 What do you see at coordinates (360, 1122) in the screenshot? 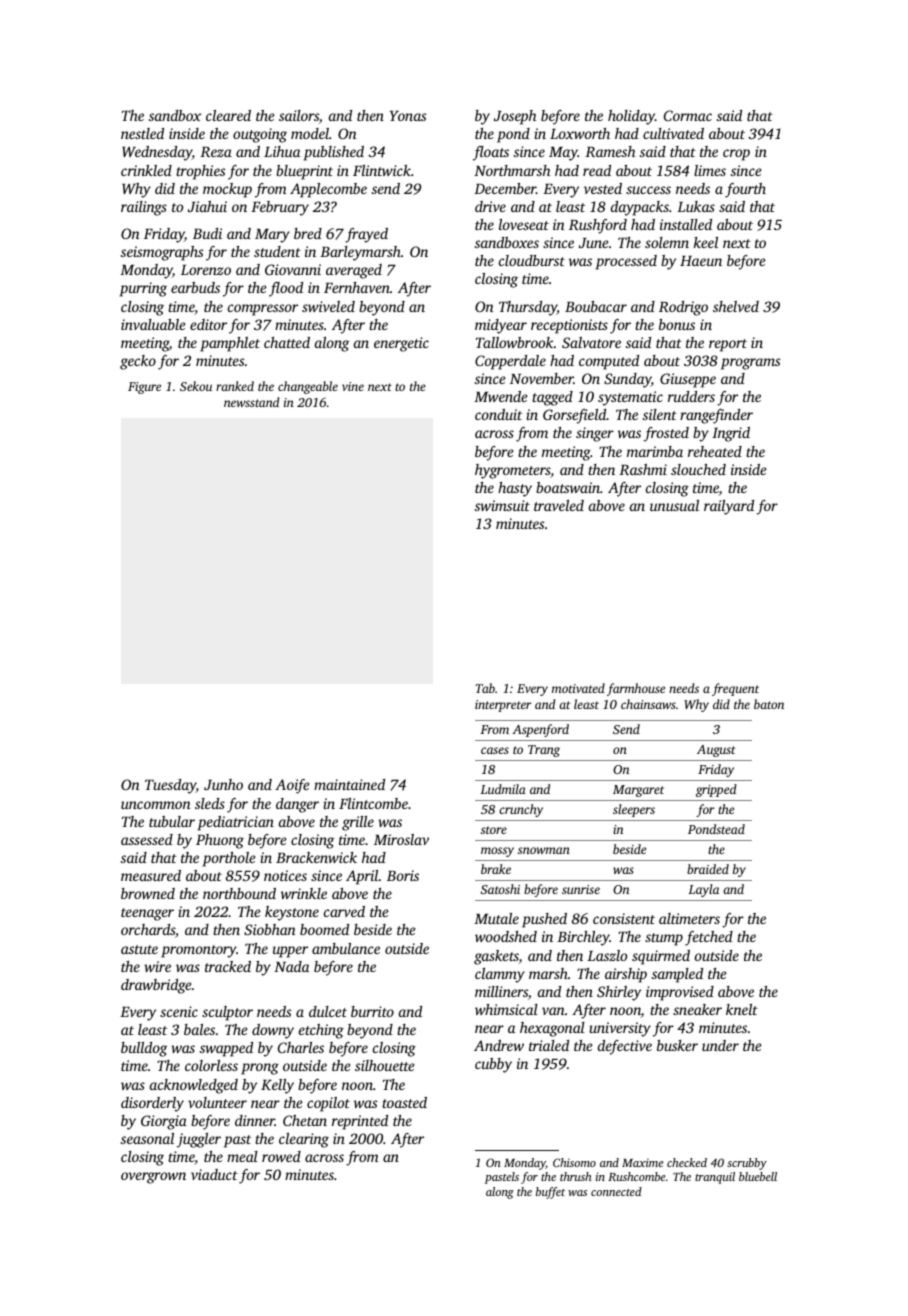
I see `reprinted` at bounding box center [360, 1122].
